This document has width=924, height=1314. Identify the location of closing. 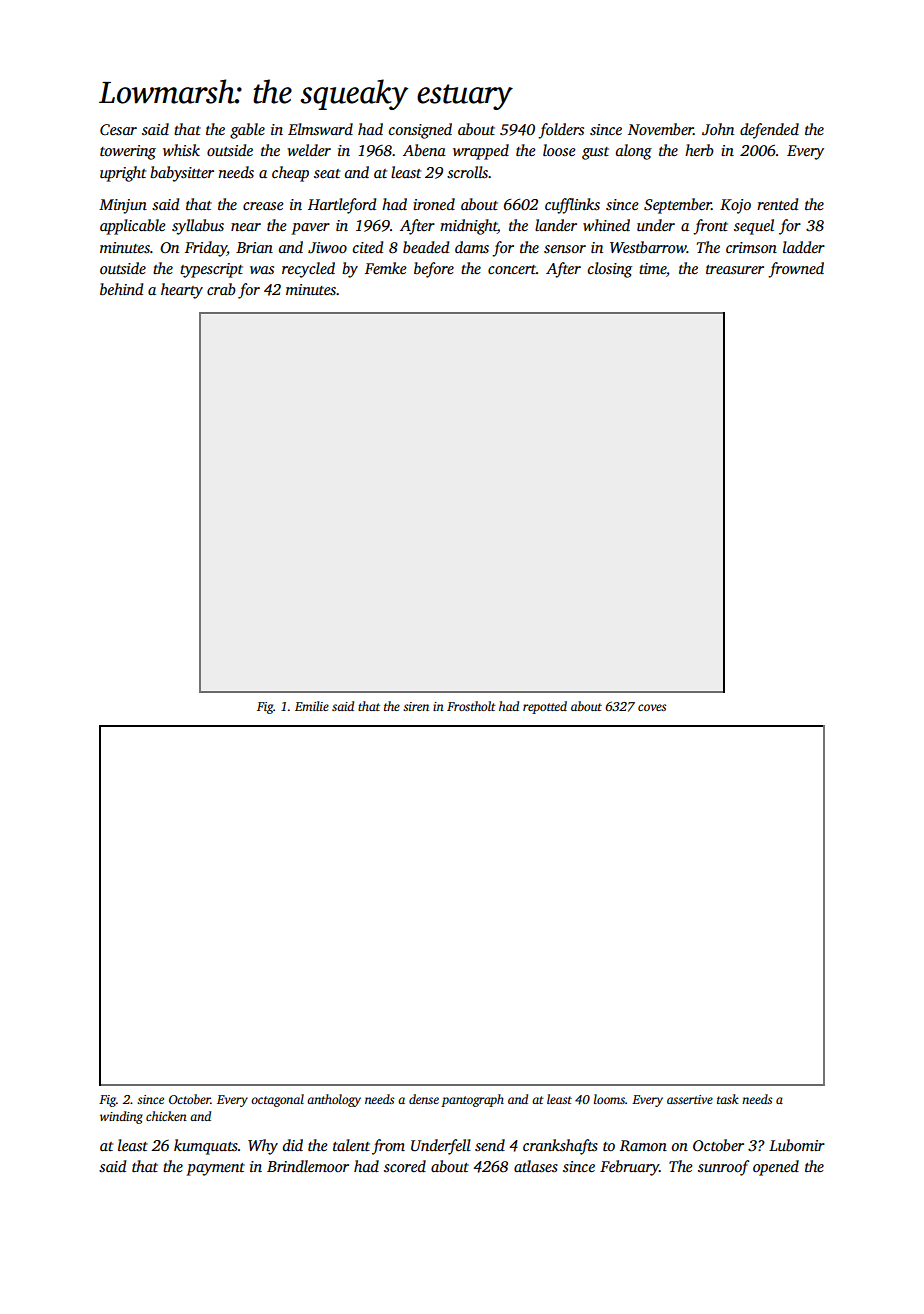
(610, 270).
